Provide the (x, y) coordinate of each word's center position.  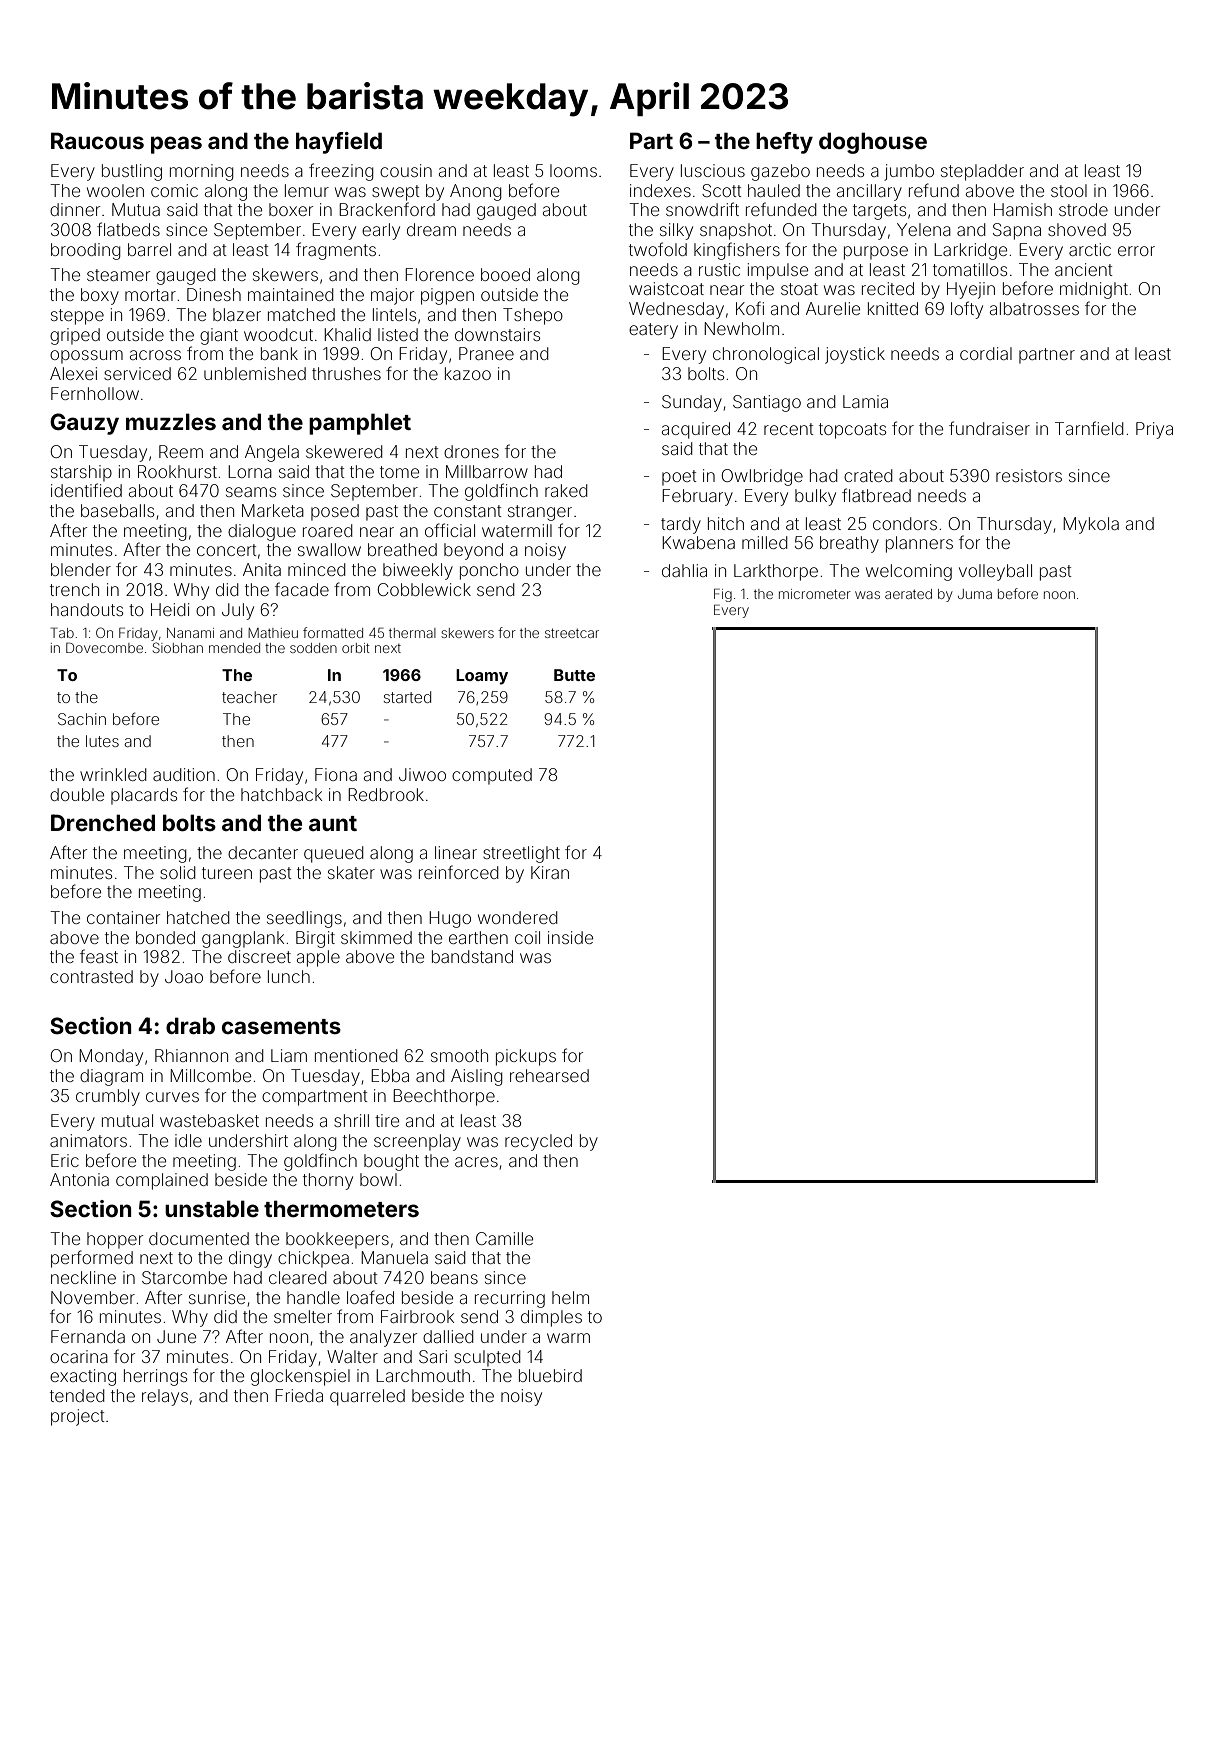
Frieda (299, 1395)
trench (74, 589)
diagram (111, 1077)
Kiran (550, 872)
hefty (784, 143)
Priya (1154, 430)
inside (570, 937)
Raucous (97, 140)
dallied (448, 1336)
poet (679, 478)
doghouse (873, 143)
